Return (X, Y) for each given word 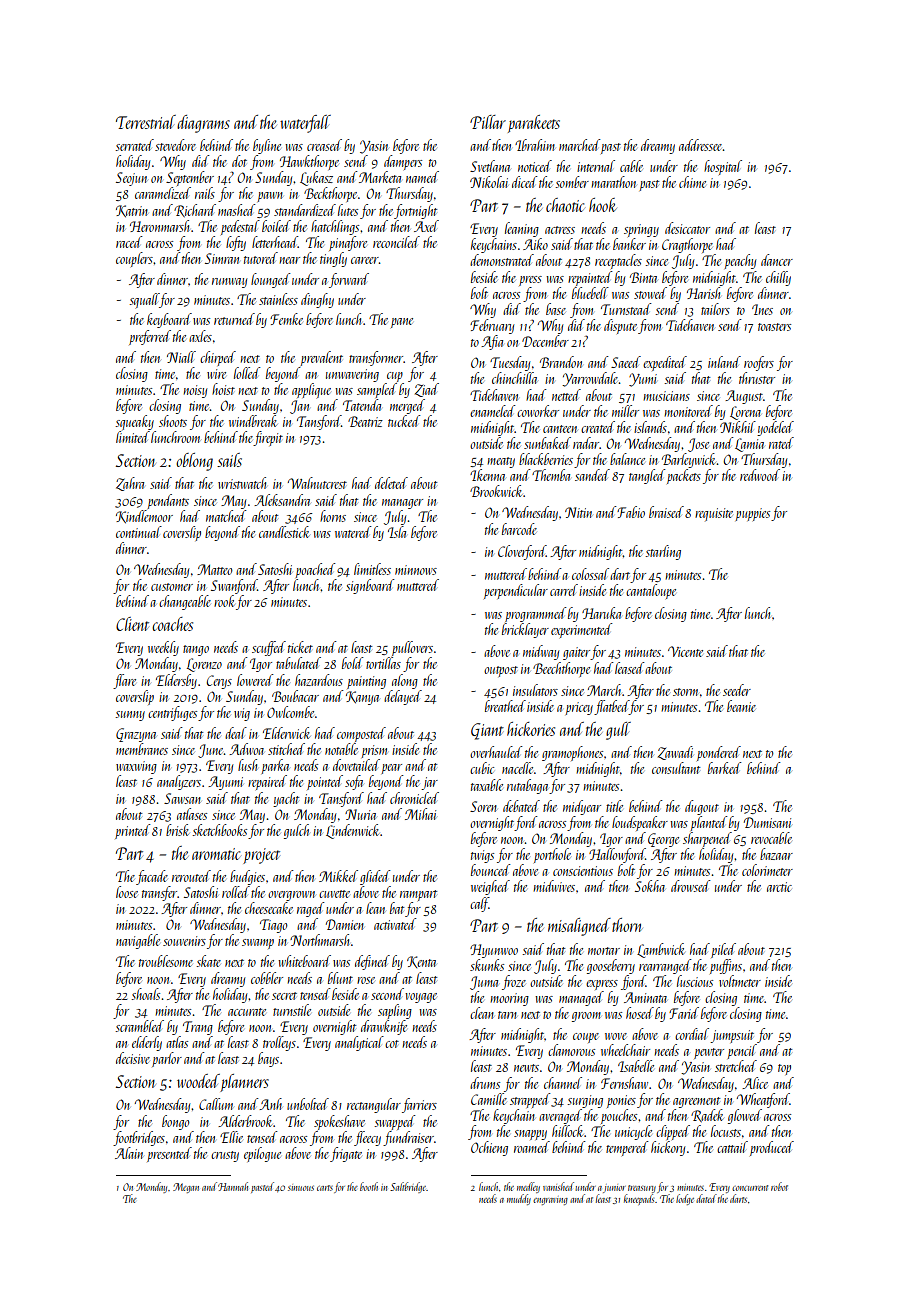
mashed (236, 210)
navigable (138, 941)
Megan (186, 1188)
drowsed (690, 886)
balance (627, 459)
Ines (762, 309)
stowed (650, 293)
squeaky (135, 422)
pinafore (348, 243)
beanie (741, 706)
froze (514, 982)
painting (366, 682)
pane (402, 323)
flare (124, 681)
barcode (519, 529)
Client (132, 624)
